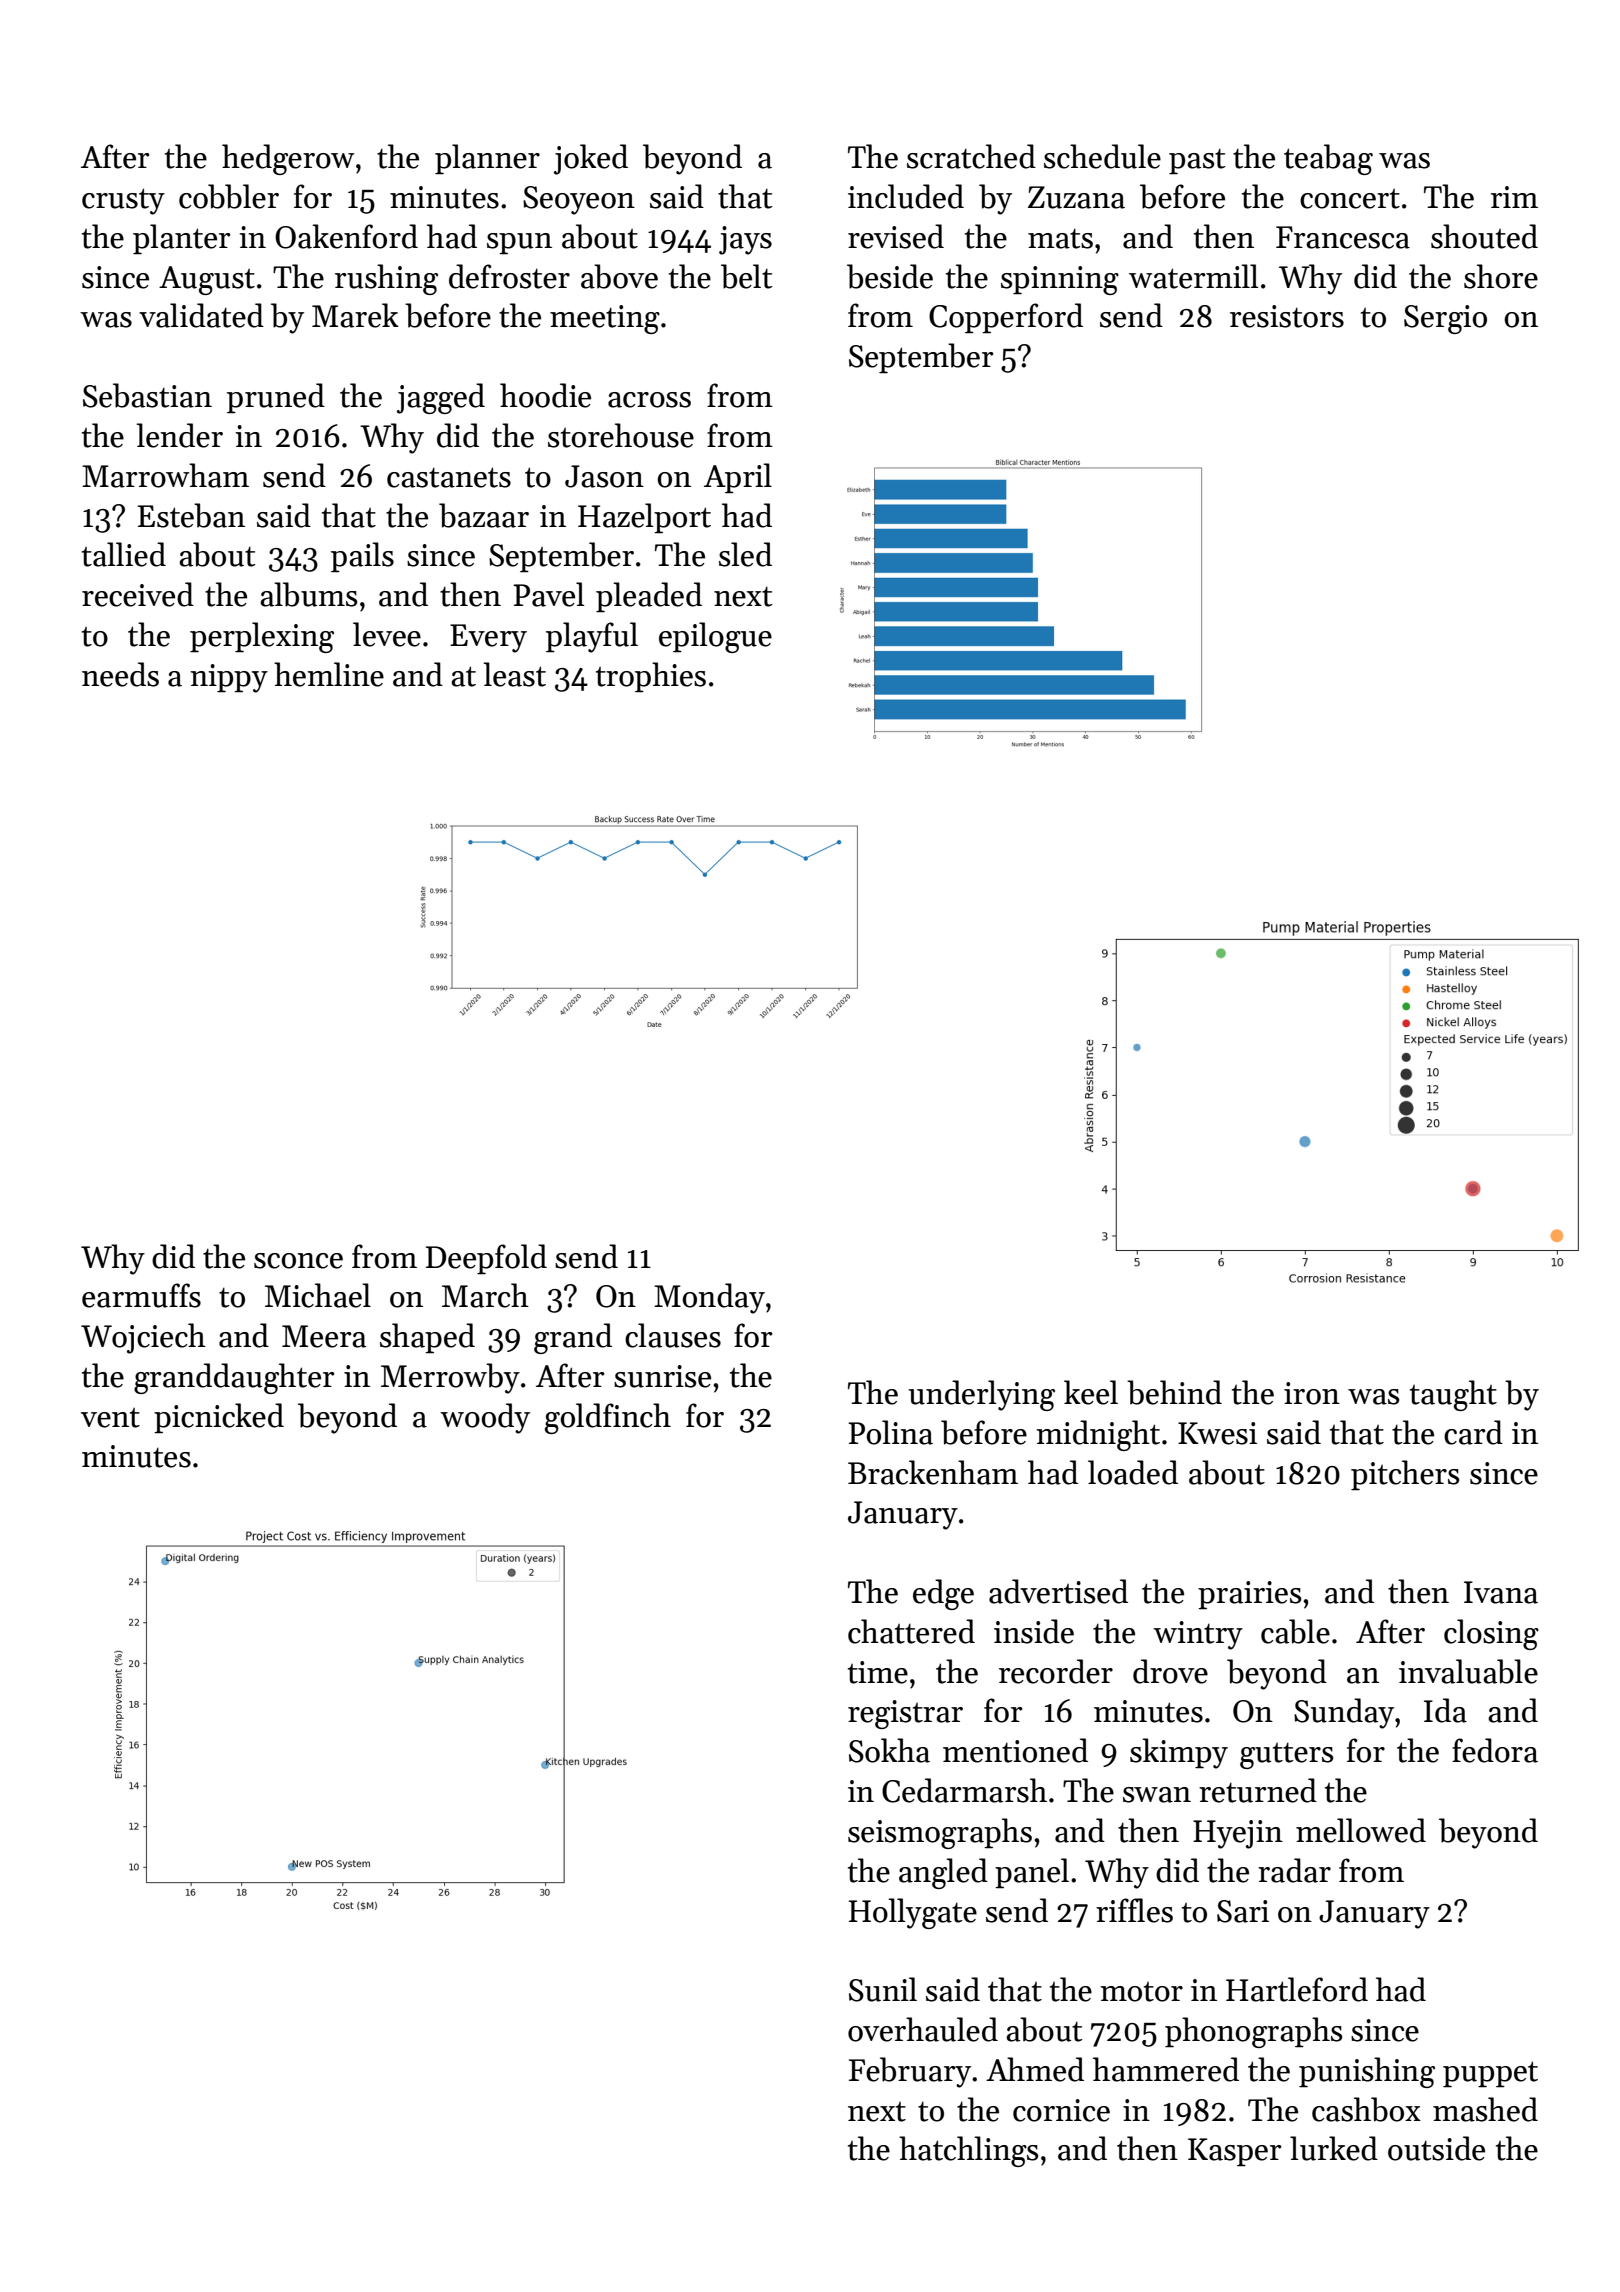  What do you see at coordinates (715, 637) in the page?
I see `epilogue` at bounding box center [715, 637].
